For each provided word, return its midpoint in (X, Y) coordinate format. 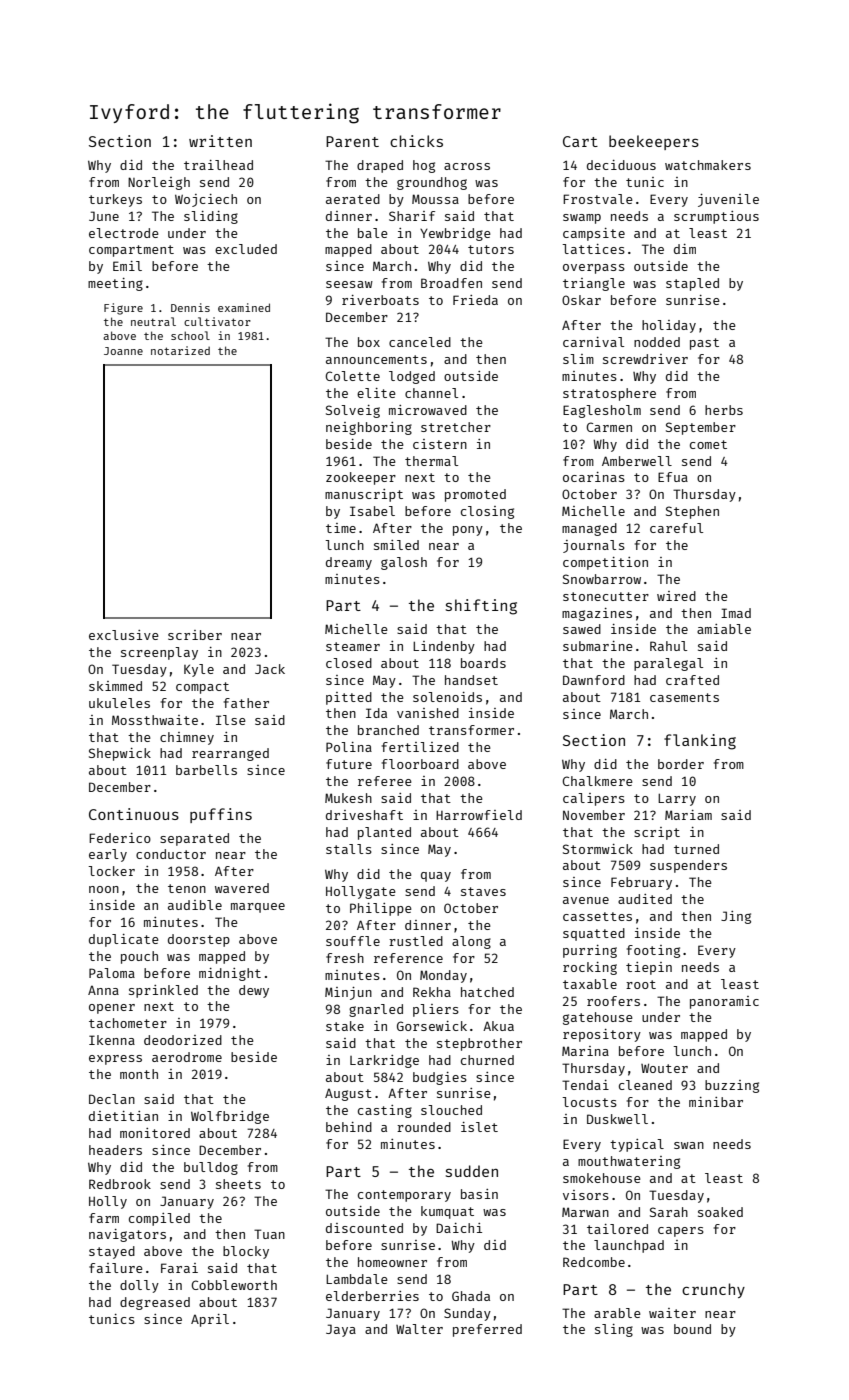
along (471, 942)
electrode (124, 233)
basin (479, 1194)
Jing (736, 917)
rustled (416, 941)
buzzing (732, 1086)
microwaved (428, 410)
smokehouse (602, 1178)
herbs (724, 410)
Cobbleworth (234, 1285)
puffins (221, 815)
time (341, 528)
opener (112, 1009)
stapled (692, 284)
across (467, 166)
